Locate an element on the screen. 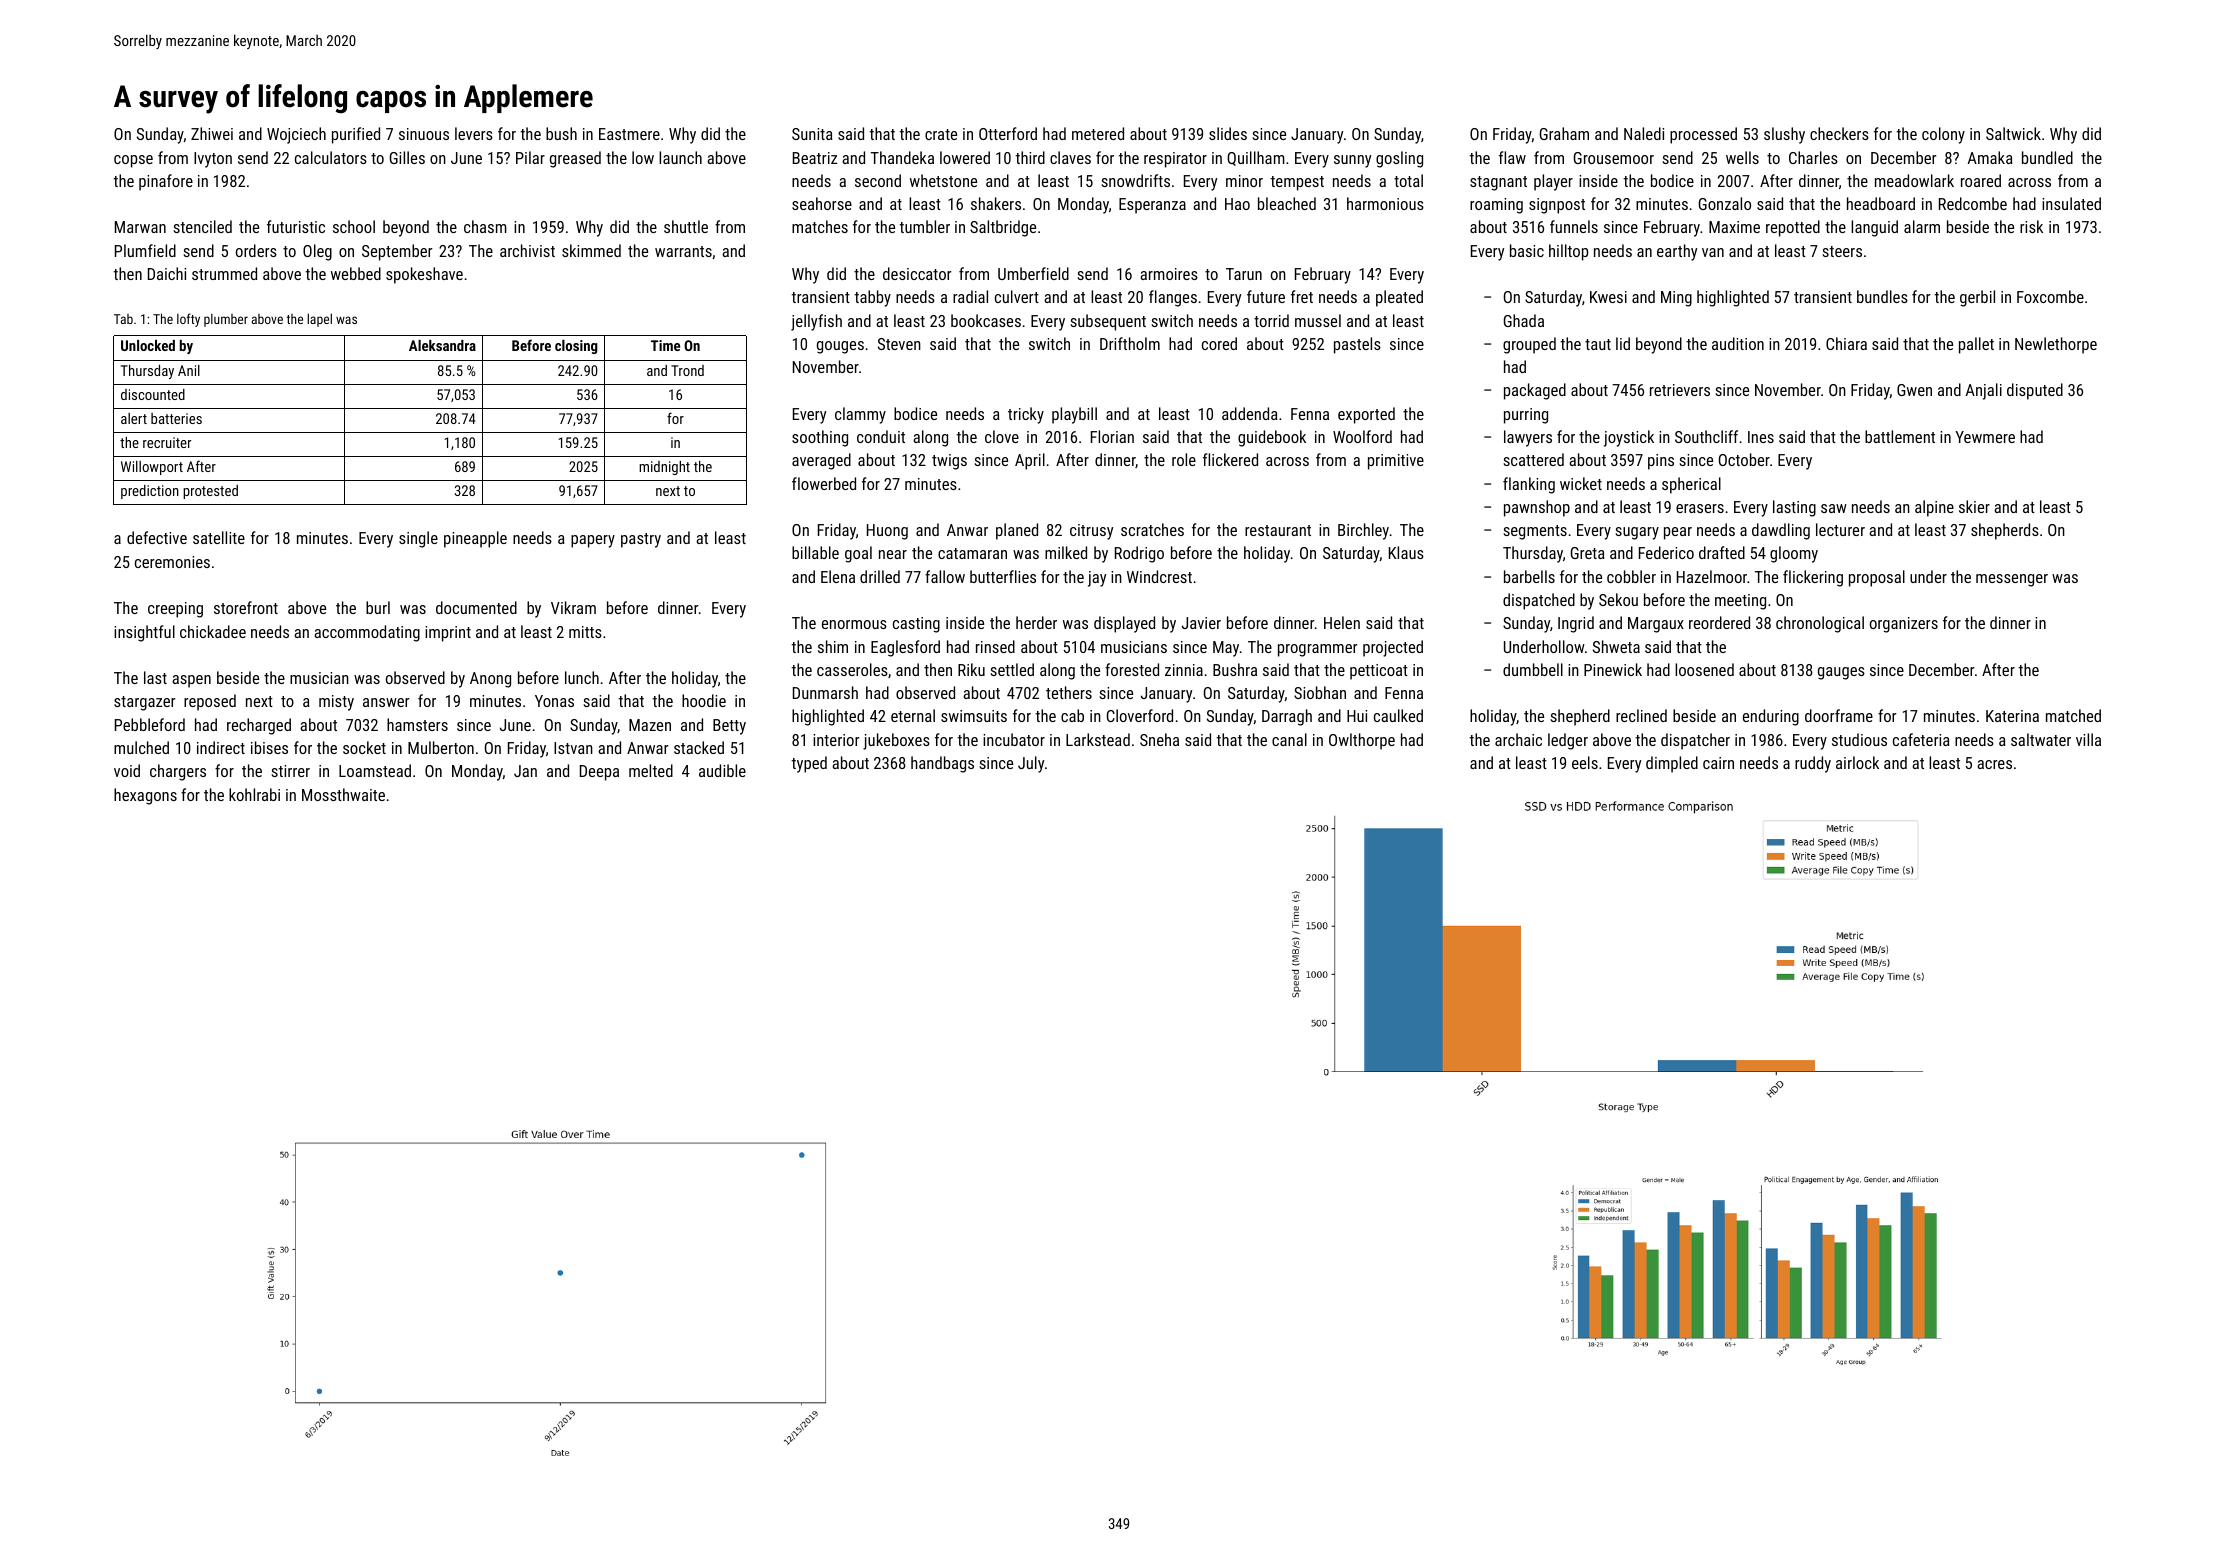 The image size is (2216, 1567). Unlocked is located at coordinates (148, 345).
